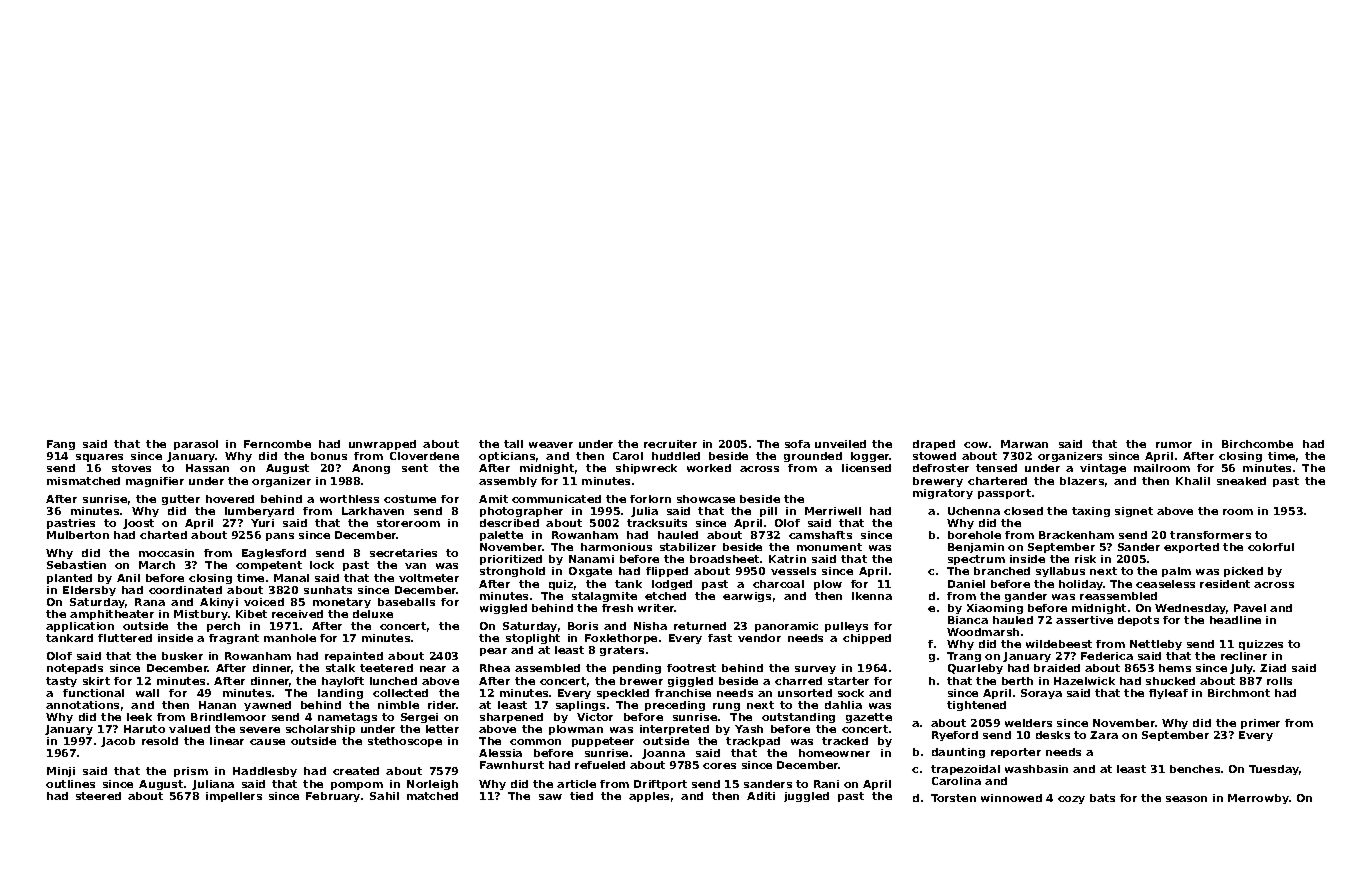 The height and width of the screenshot is (887, 1372). What do you see at coordinates (1156, 645) in the screenshot?
I see `Nettleby` at bounding box center [1156, 645].
